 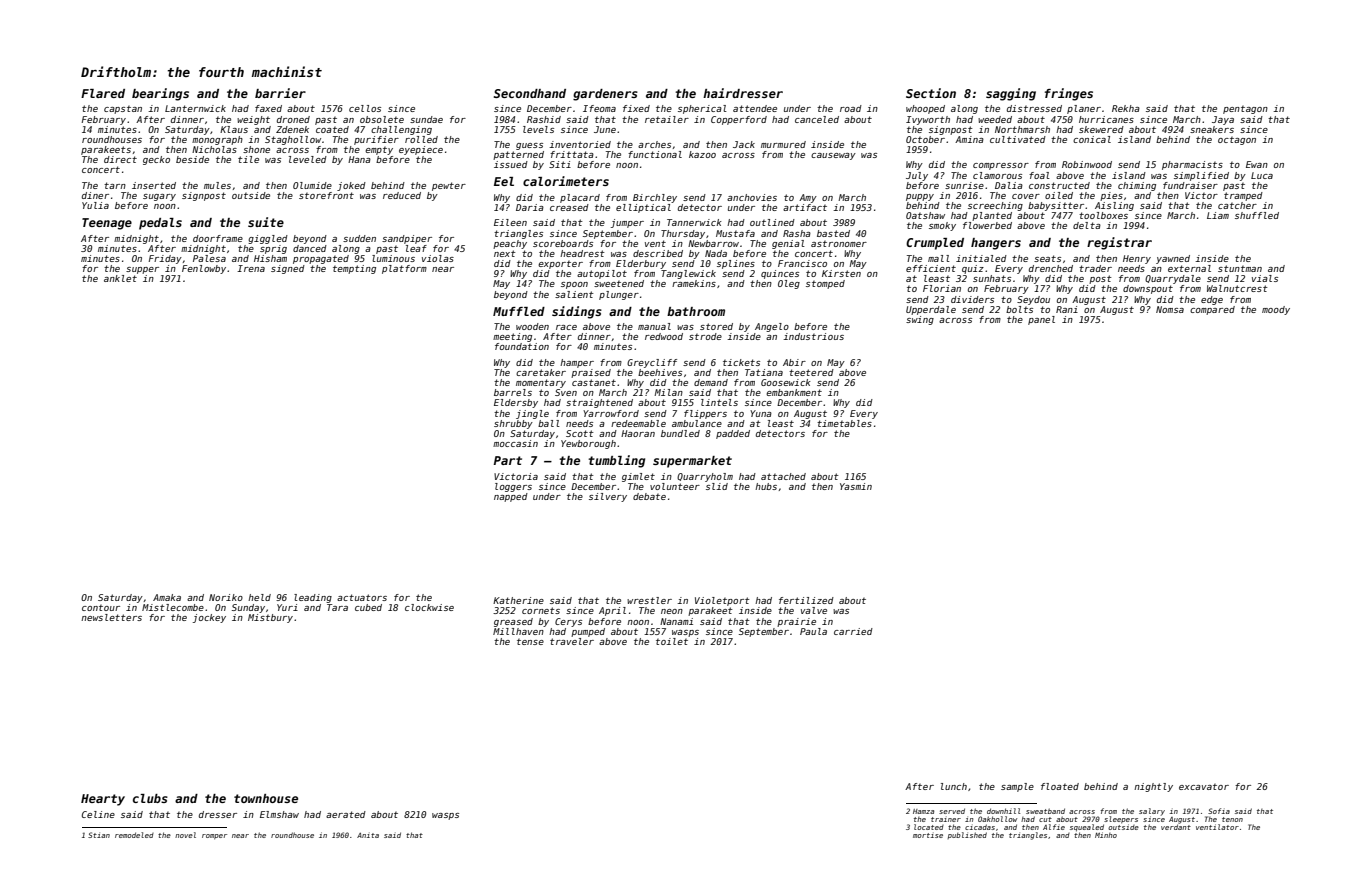 I want to click on fringes, so click(x=1069, y=94).
